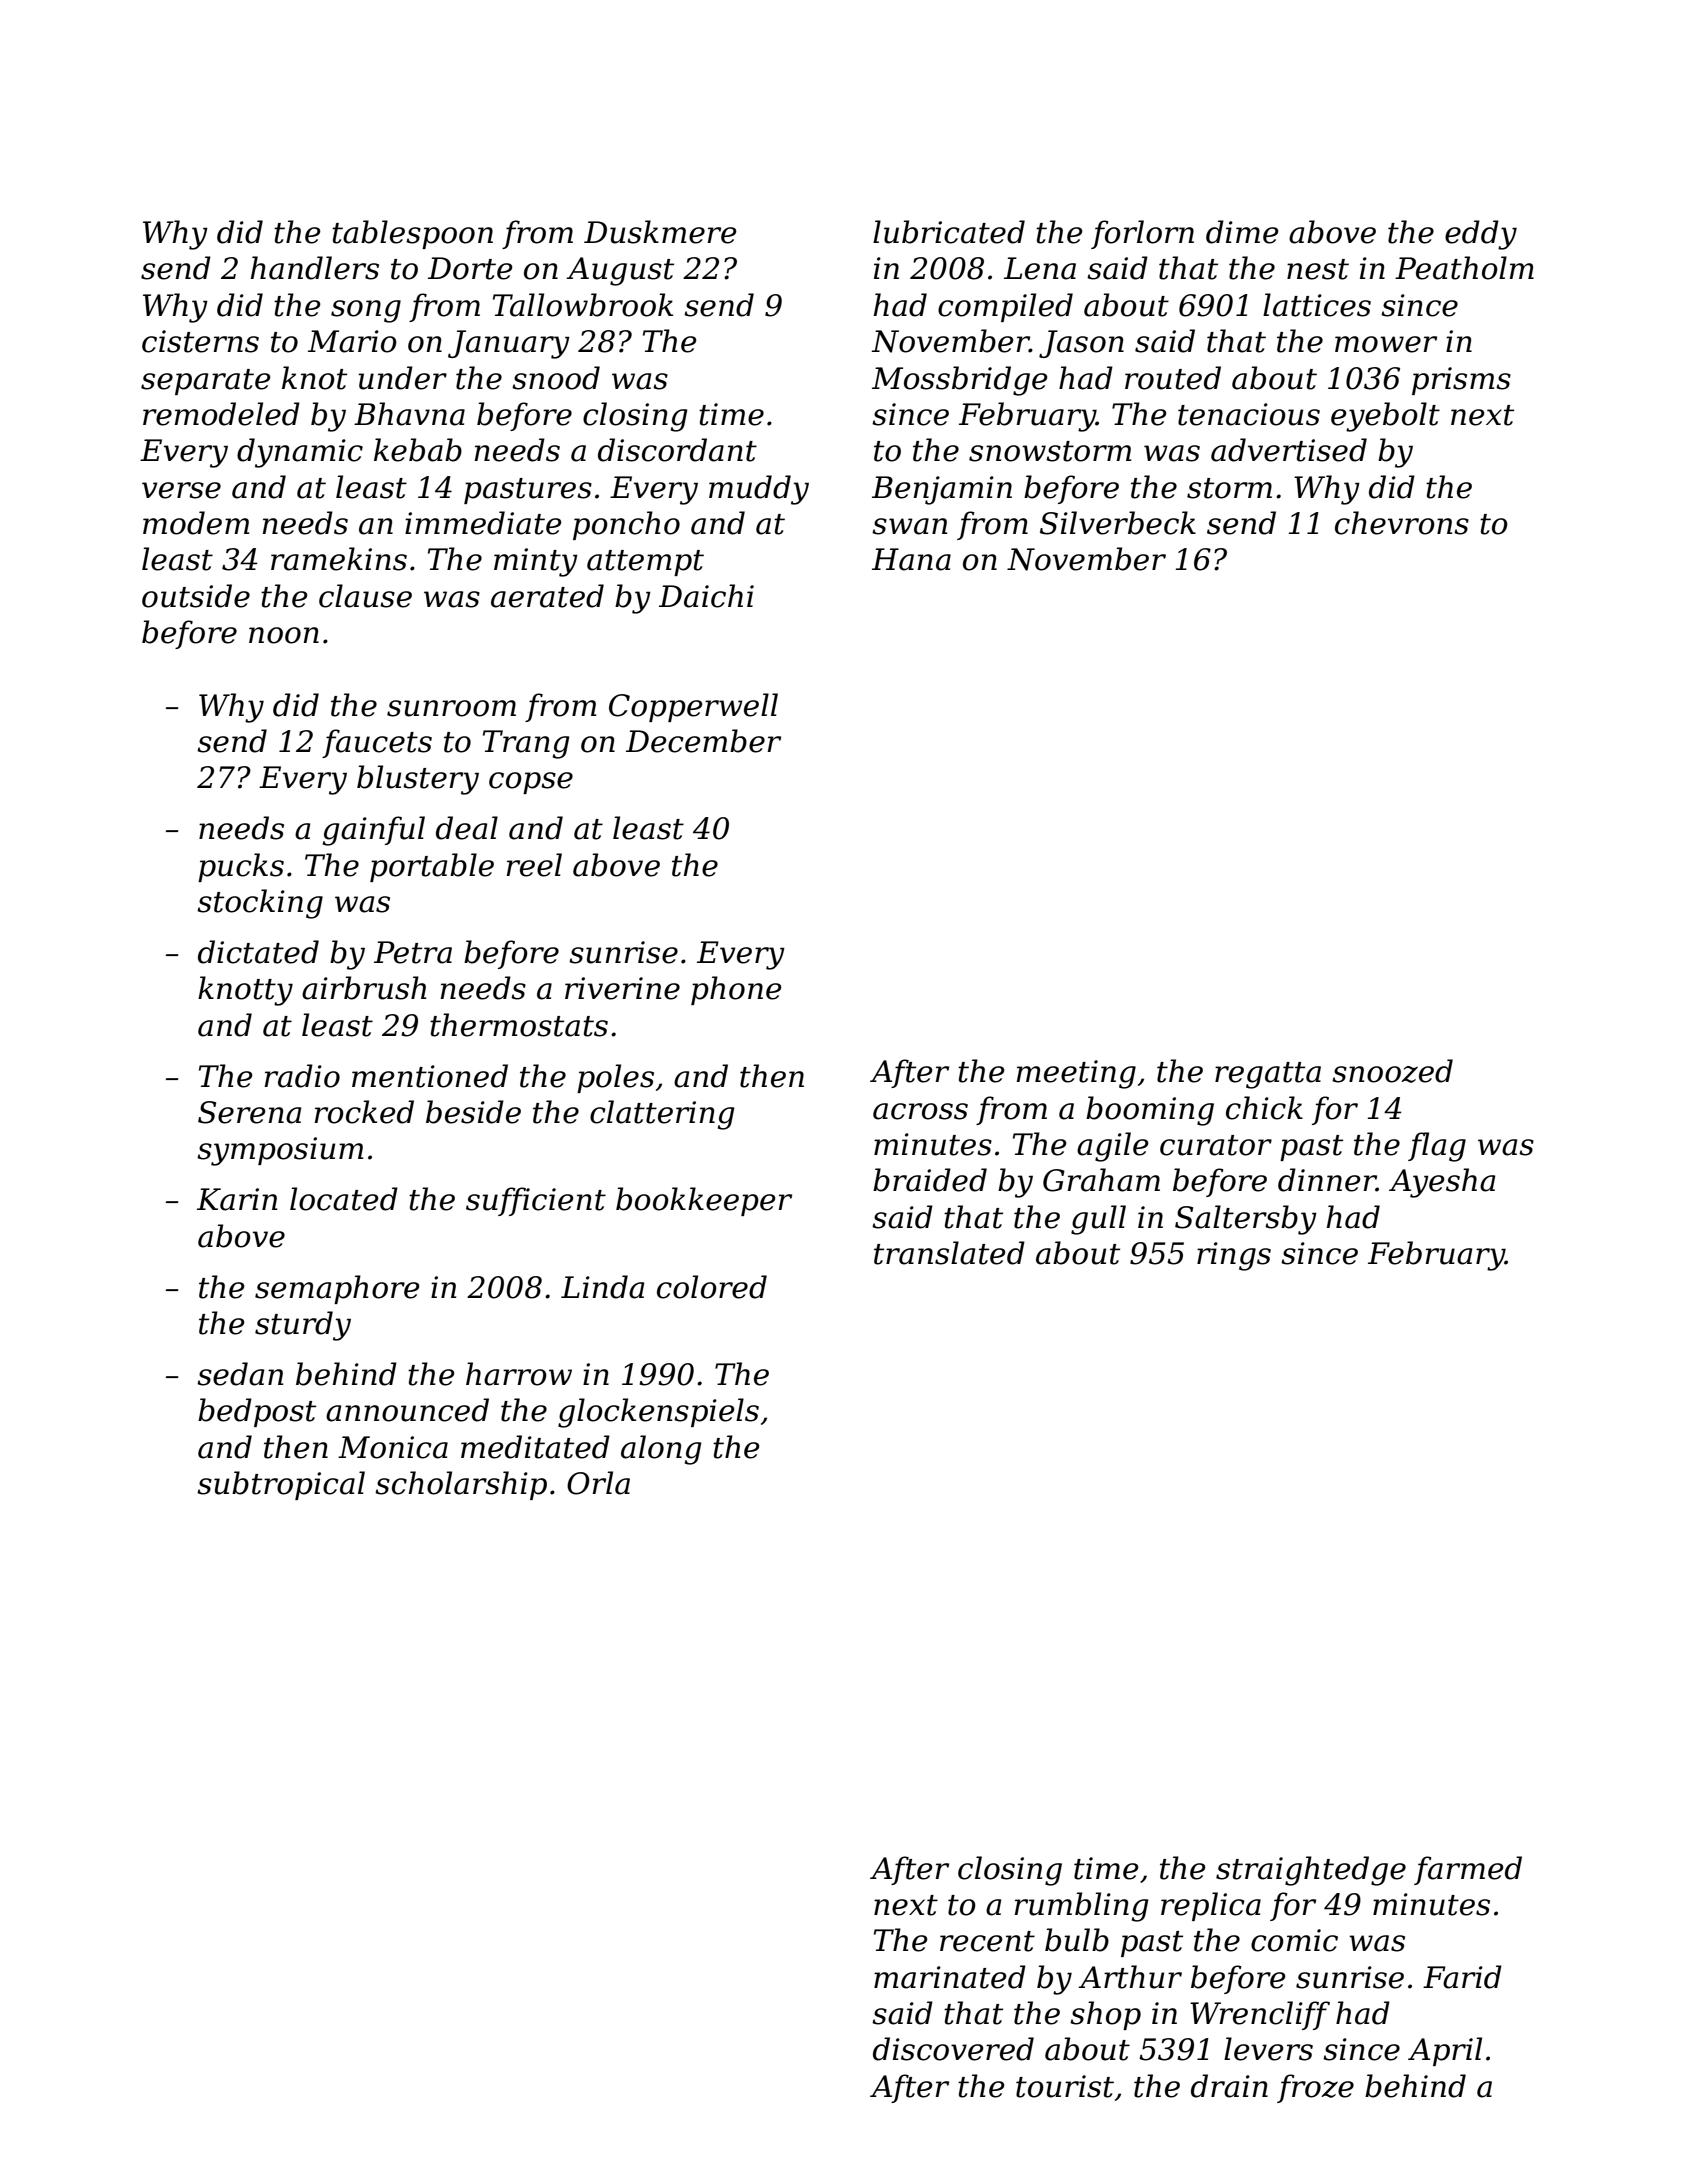 This page has width=1683, height=2178. Describe the element at coordinates (412, 234) in the page. I see `tablespoon` at that location.
